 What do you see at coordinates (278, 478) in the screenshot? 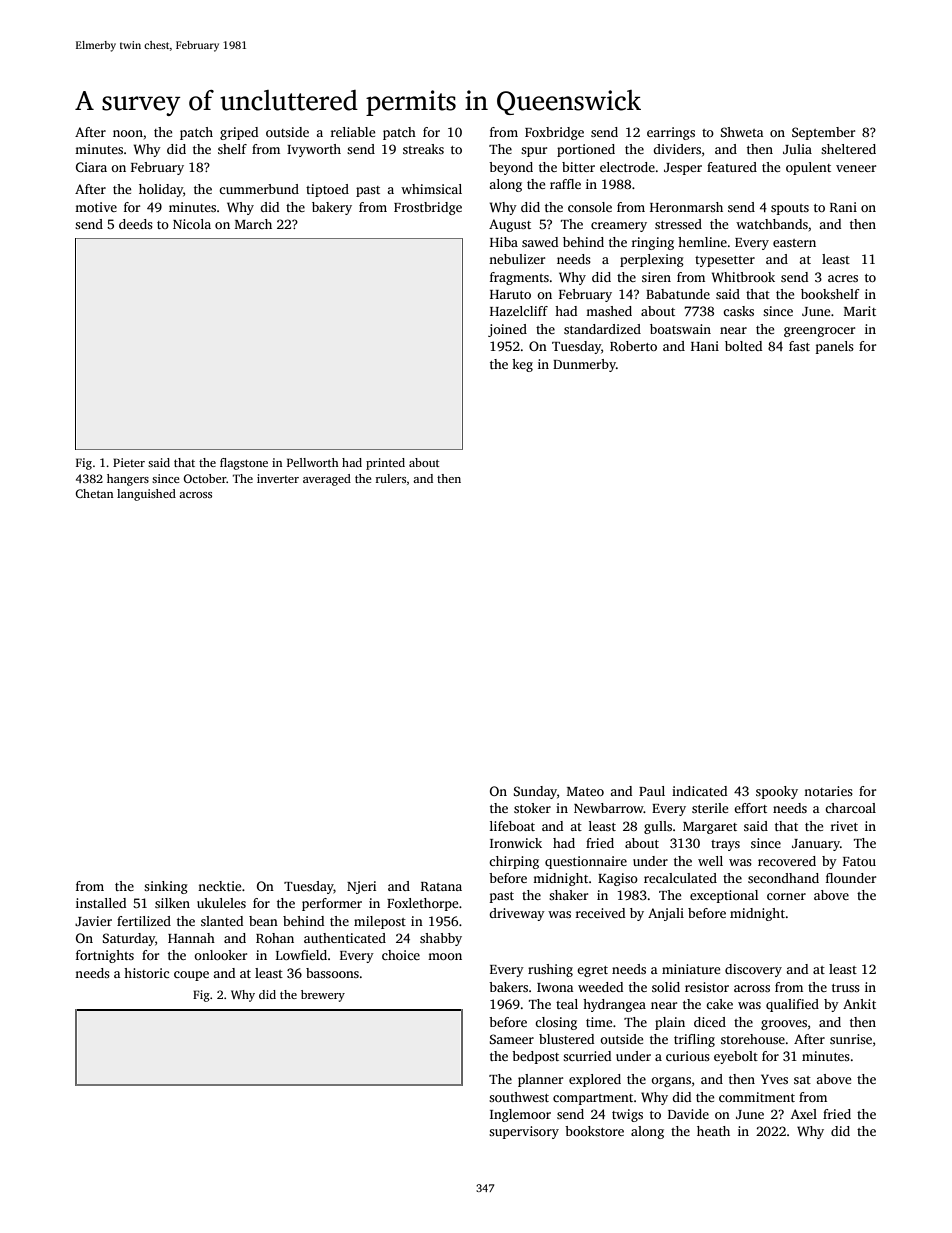
I see `inverter` at bounding box center [278, 478].
